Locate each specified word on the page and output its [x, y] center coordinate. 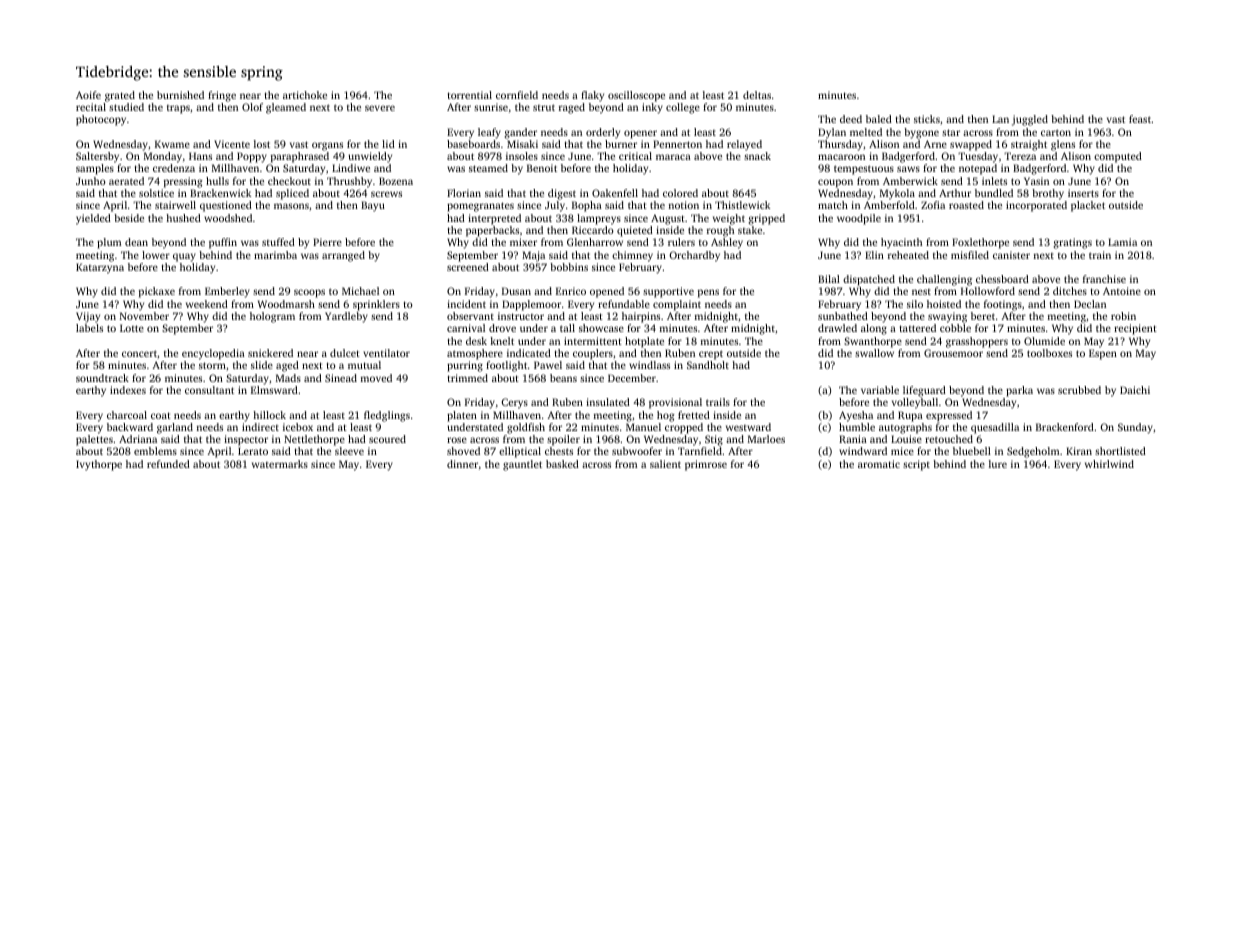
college [683, 108]
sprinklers [376, 305]
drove [502, 328]
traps [178, 109]
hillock [269, 415]
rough [720, 231]
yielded [93, 219]
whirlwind [1109, 464]
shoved [463, 451]
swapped [971, 145]
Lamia [1122, 242]
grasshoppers [977, 342]
